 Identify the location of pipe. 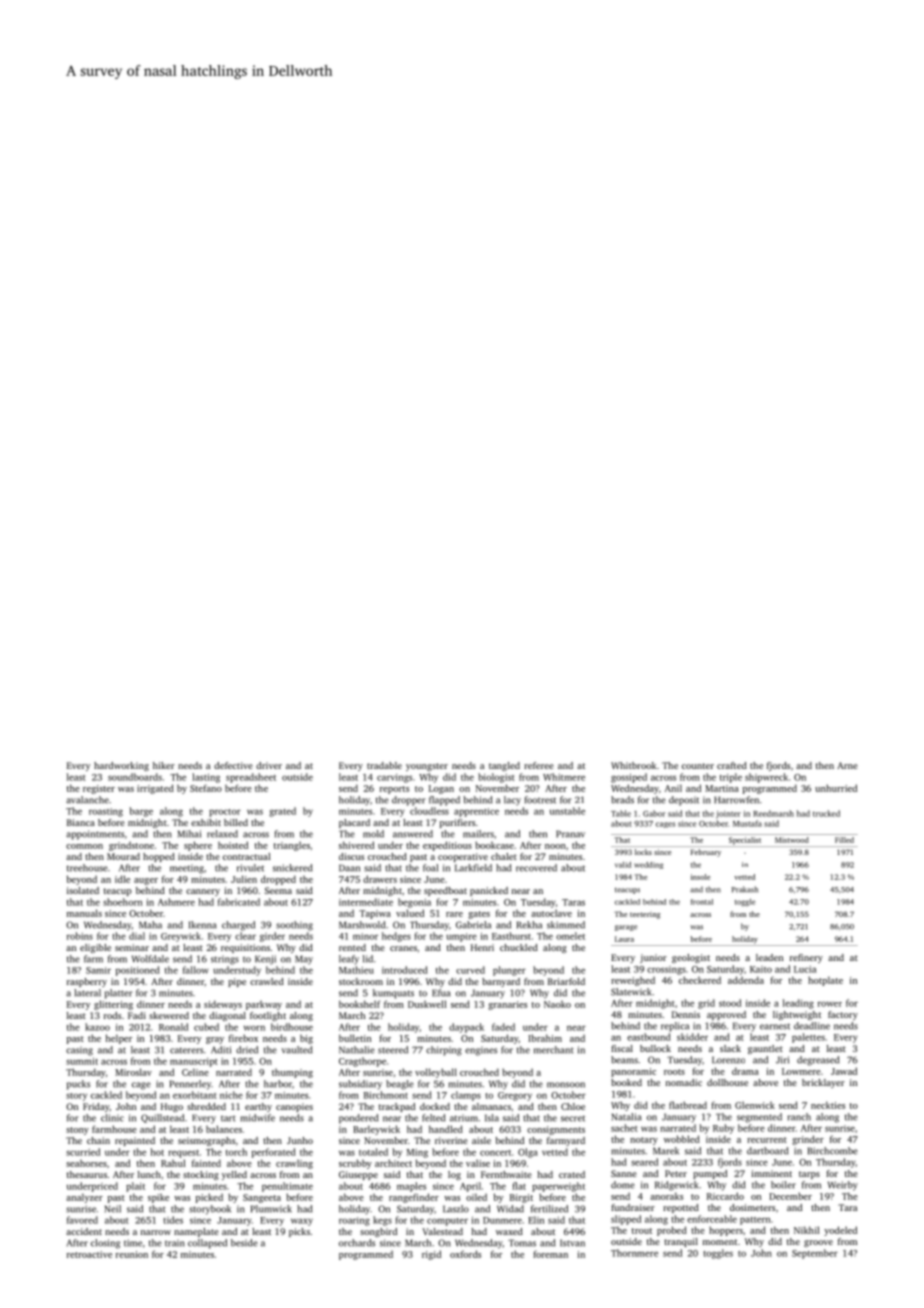
(237, 982).
